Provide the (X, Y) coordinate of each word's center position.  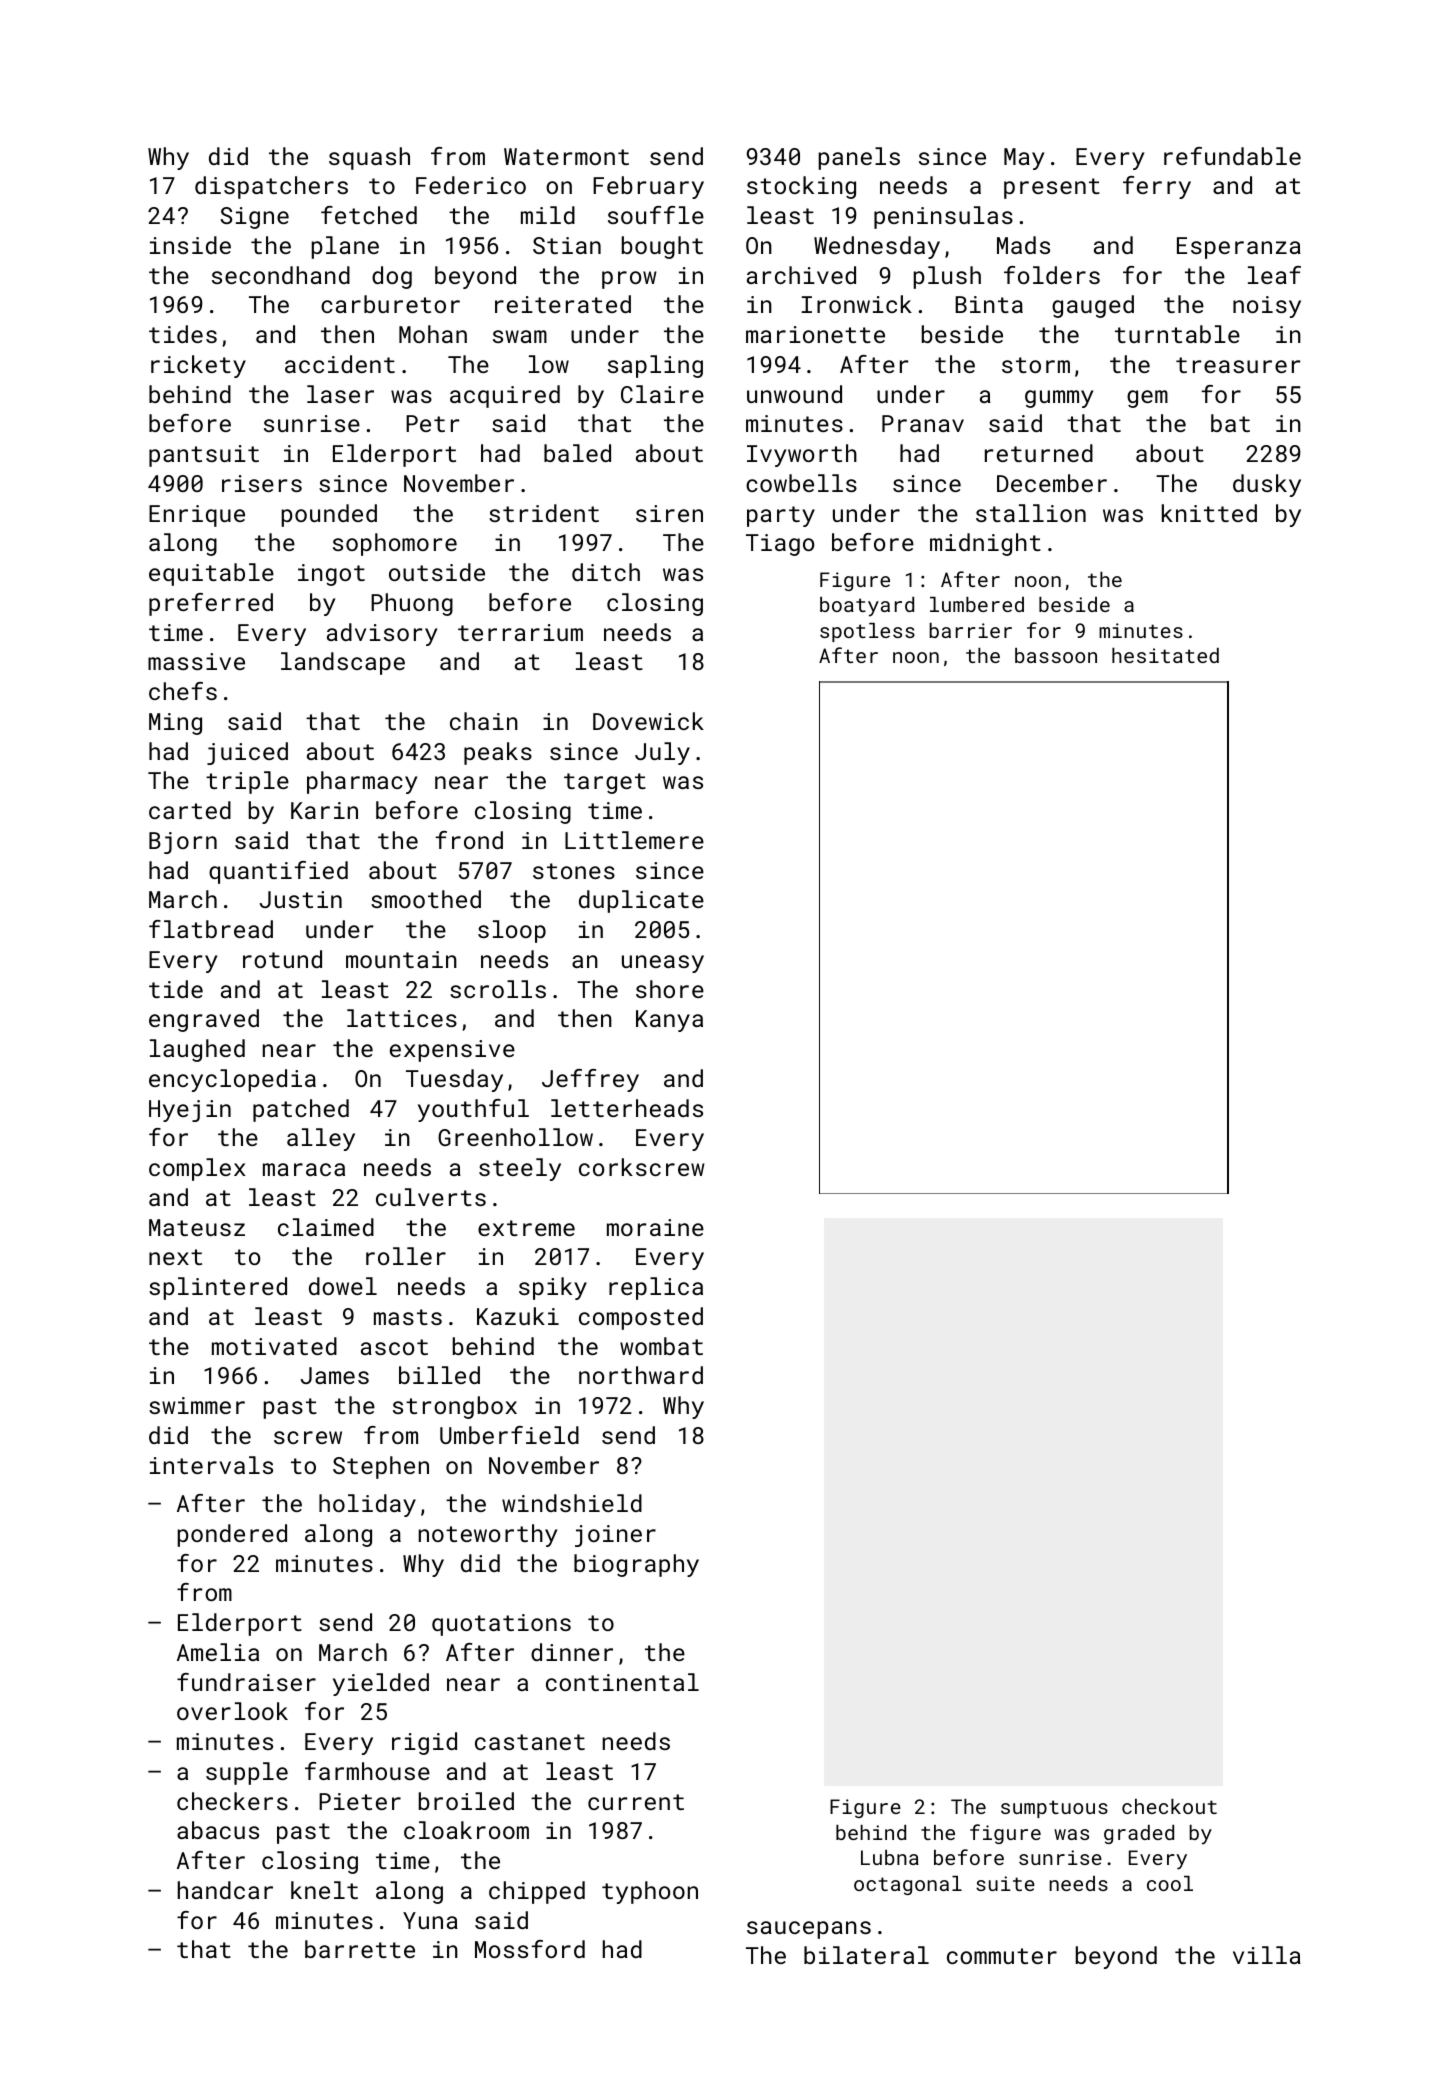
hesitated (1165, 655)
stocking (801, 187)
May (1024, 159)
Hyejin (190, 1111)
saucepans (809, 1930)
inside (190, 245)
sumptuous (1054, 1809)
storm (1036, 365)
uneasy (663, 964)
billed (439, 1375)
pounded (329, 515)
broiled (466, 1801)
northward (641, 1375)
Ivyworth (802, 455)
